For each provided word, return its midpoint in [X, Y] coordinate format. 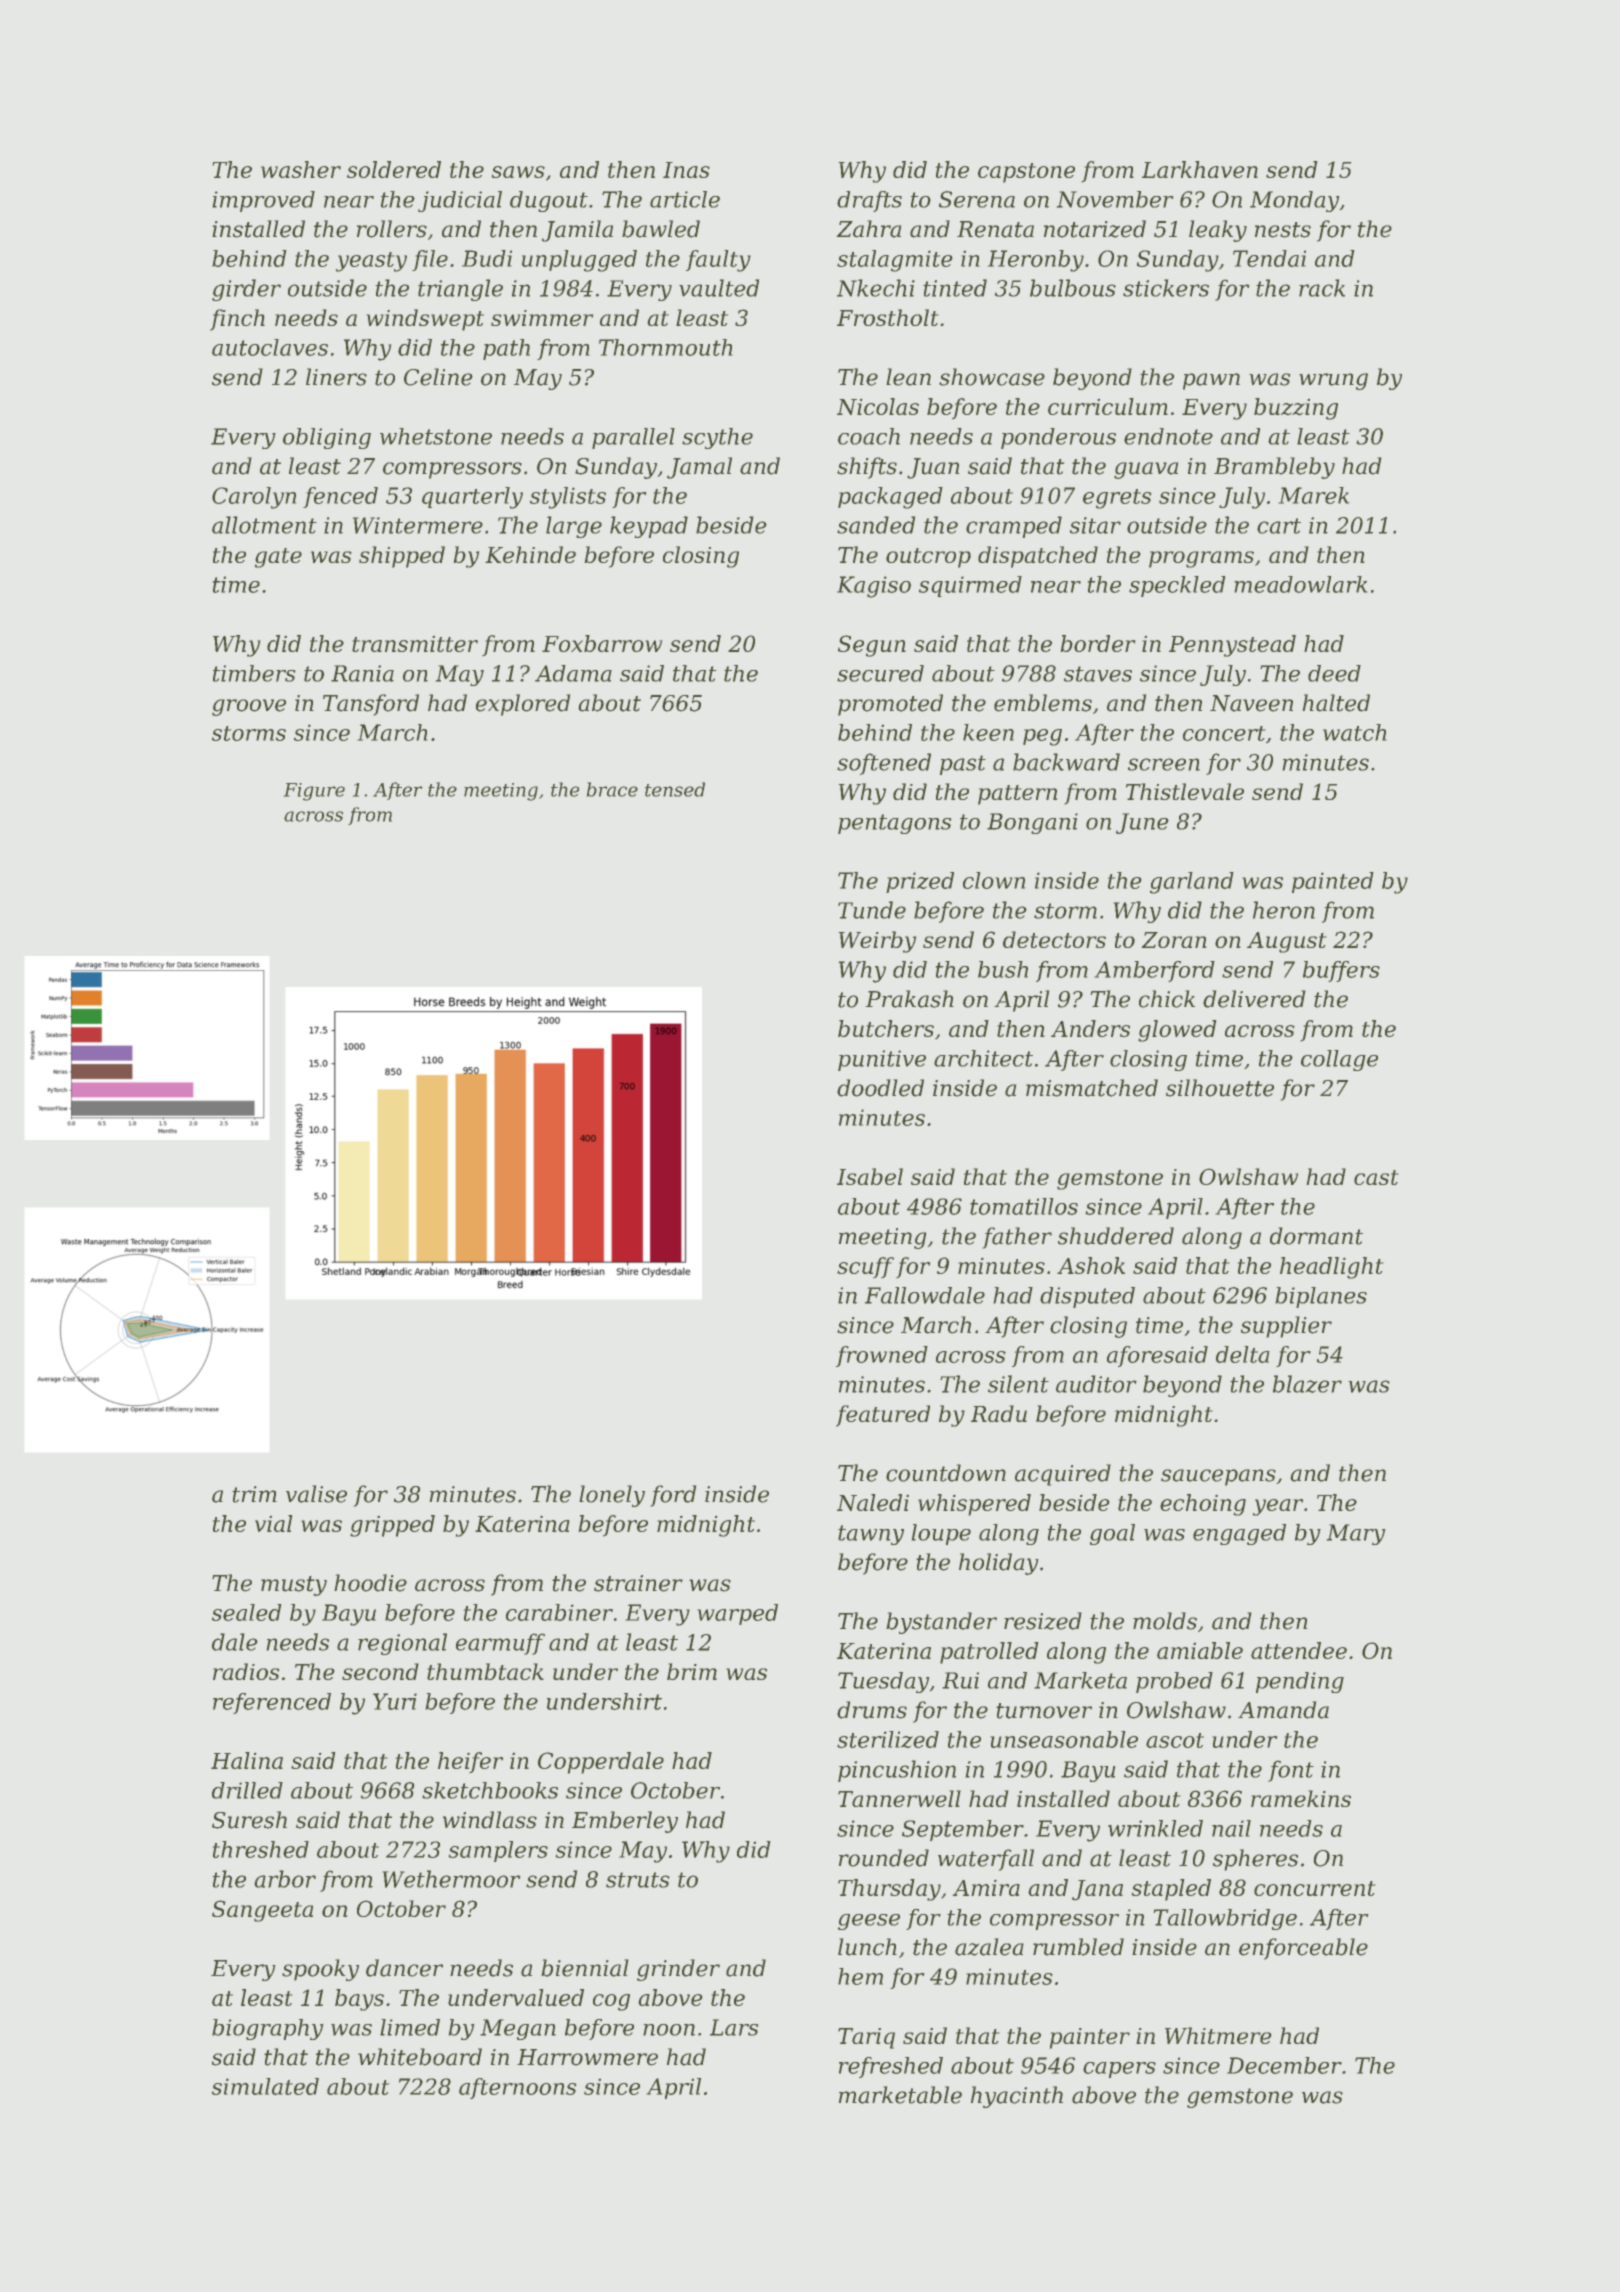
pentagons [895, 824]
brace [612, 789]
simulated [265, 2086]
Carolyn [254, 498]
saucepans [1218, 1477]
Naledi [873, 1502]
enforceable [1303, 1949]
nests [1283, 230]
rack [1322, 288]
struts [638, 1880]
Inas [686, 170]
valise [316, 1494]
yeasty [371, 262]
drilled [247, 1790]
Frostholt [888, 317]
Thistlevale [1185, 791]
